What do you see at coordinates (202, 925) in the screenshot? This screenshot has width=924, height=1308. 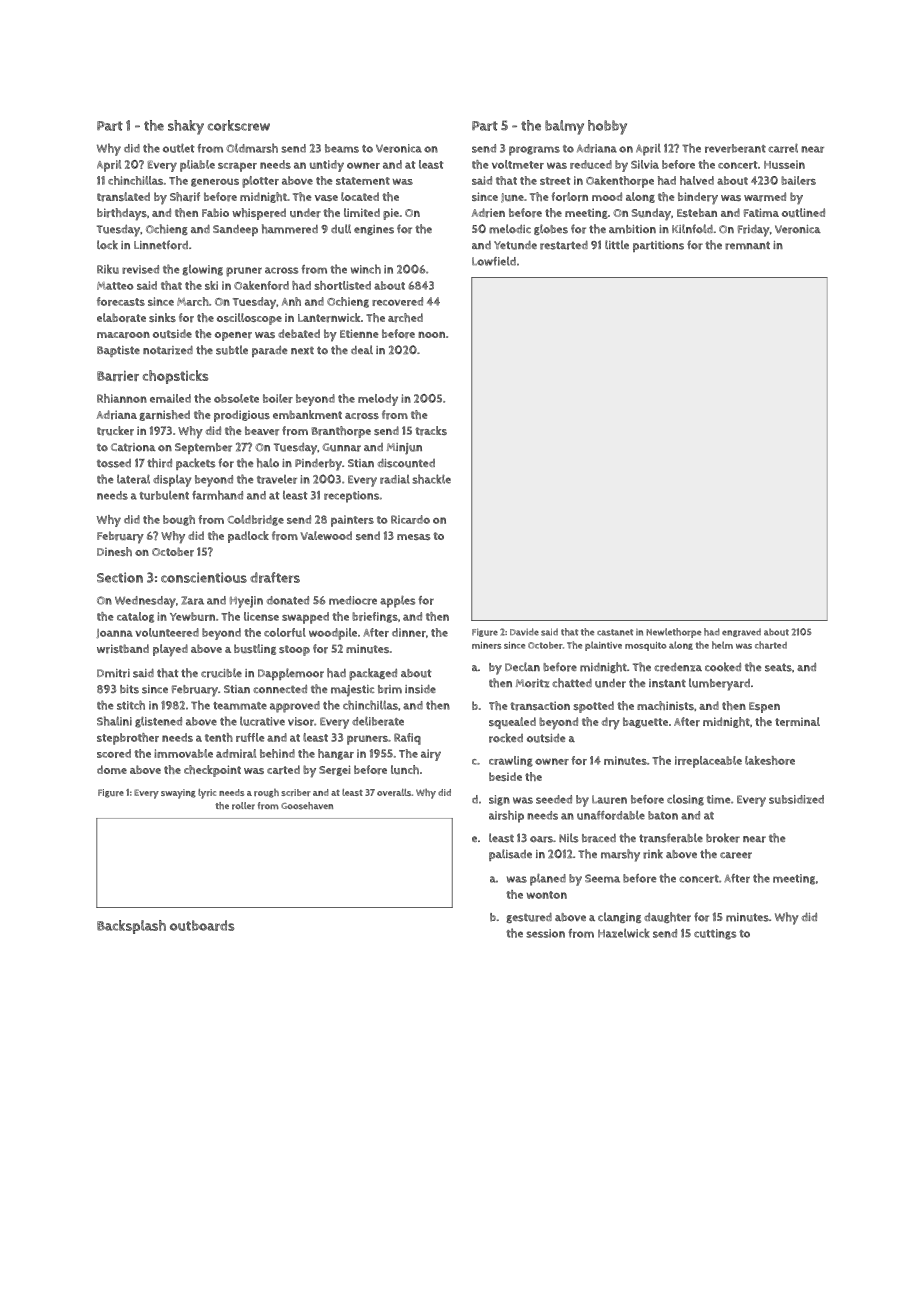 I see `outboards` at bounding box center [202, 925].
